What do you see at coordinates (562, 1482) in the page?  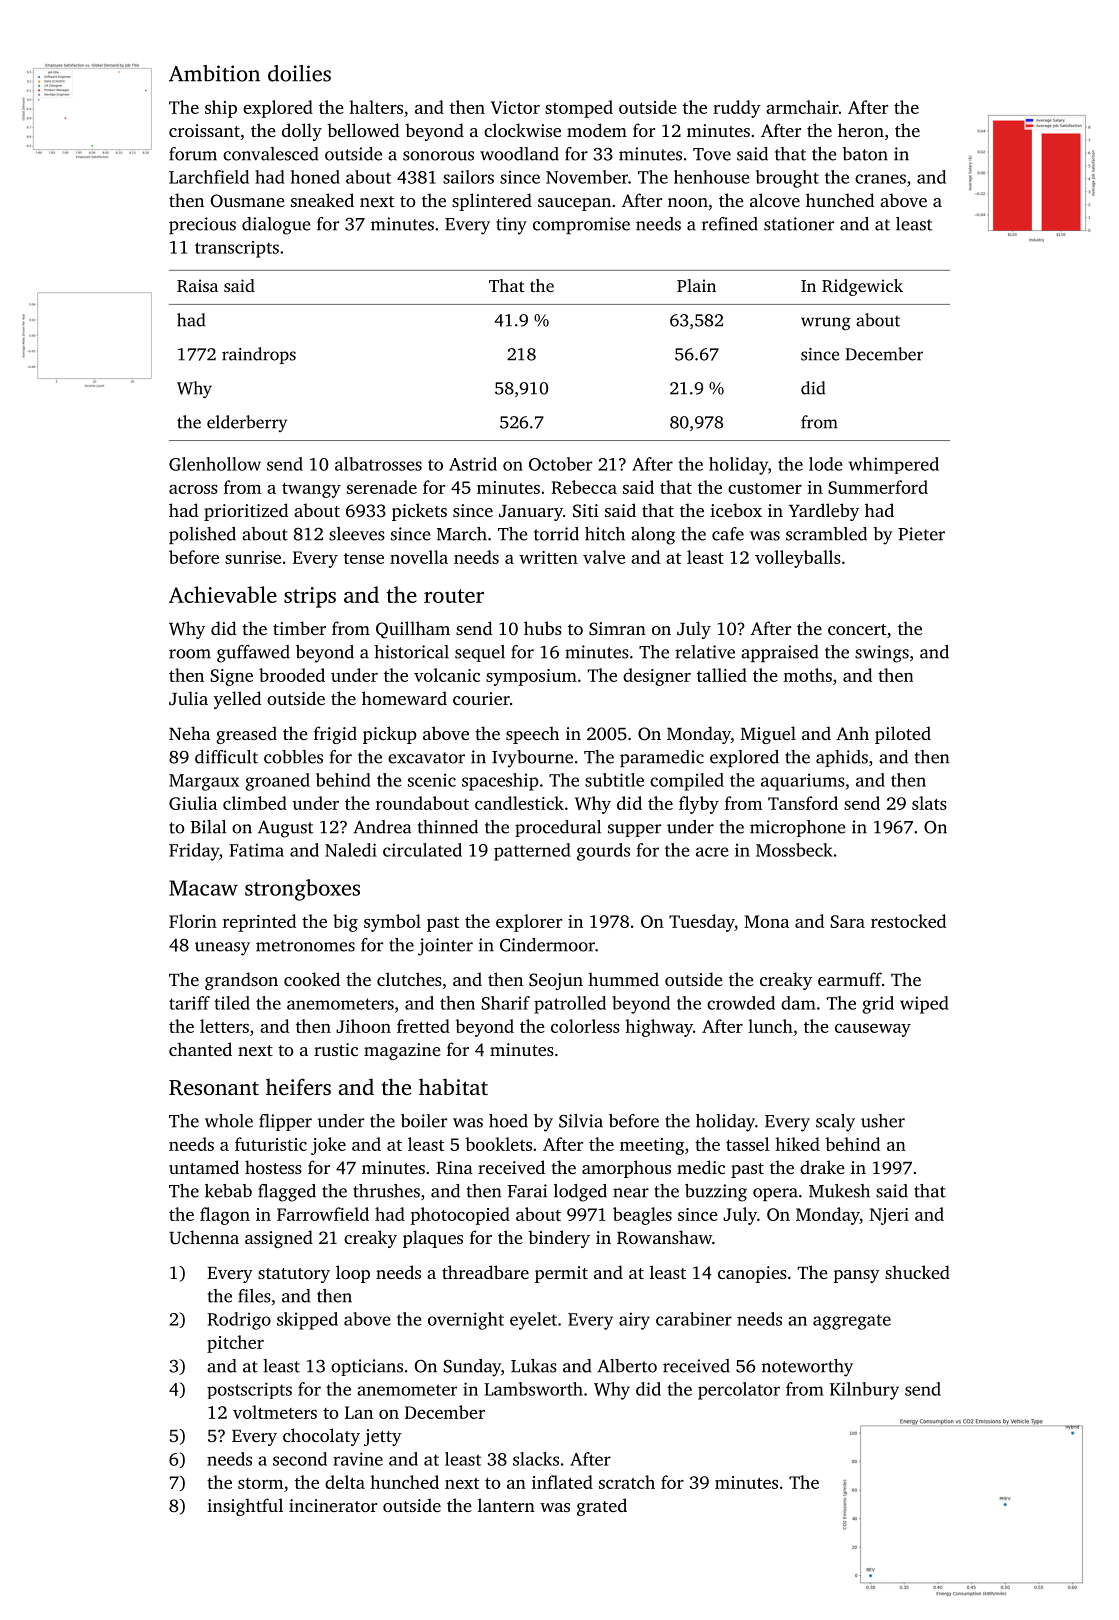 I see `inflated` at bounding box center [562, 1482].
